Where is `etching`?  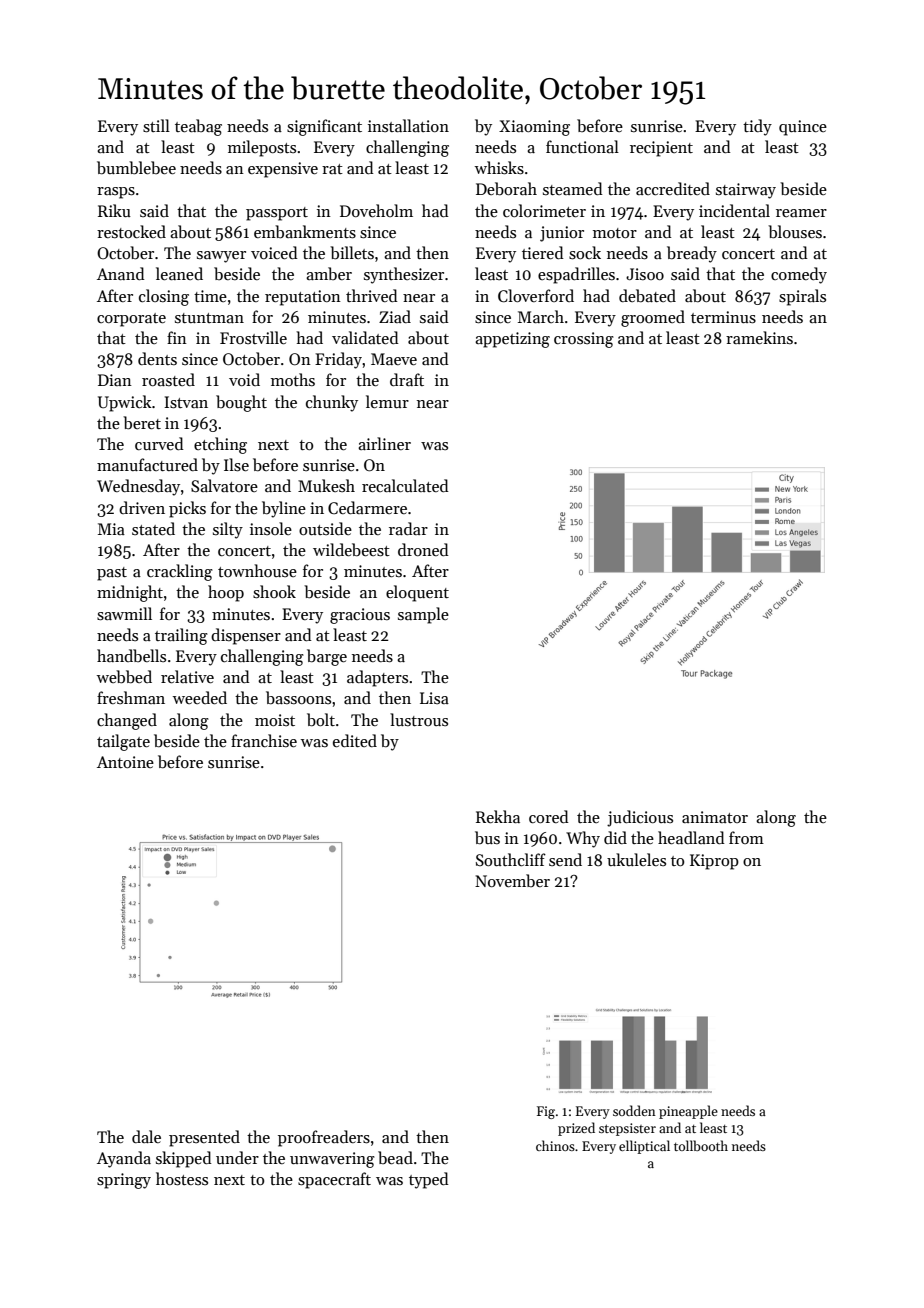
etching is located at coordinates (220, 445).
